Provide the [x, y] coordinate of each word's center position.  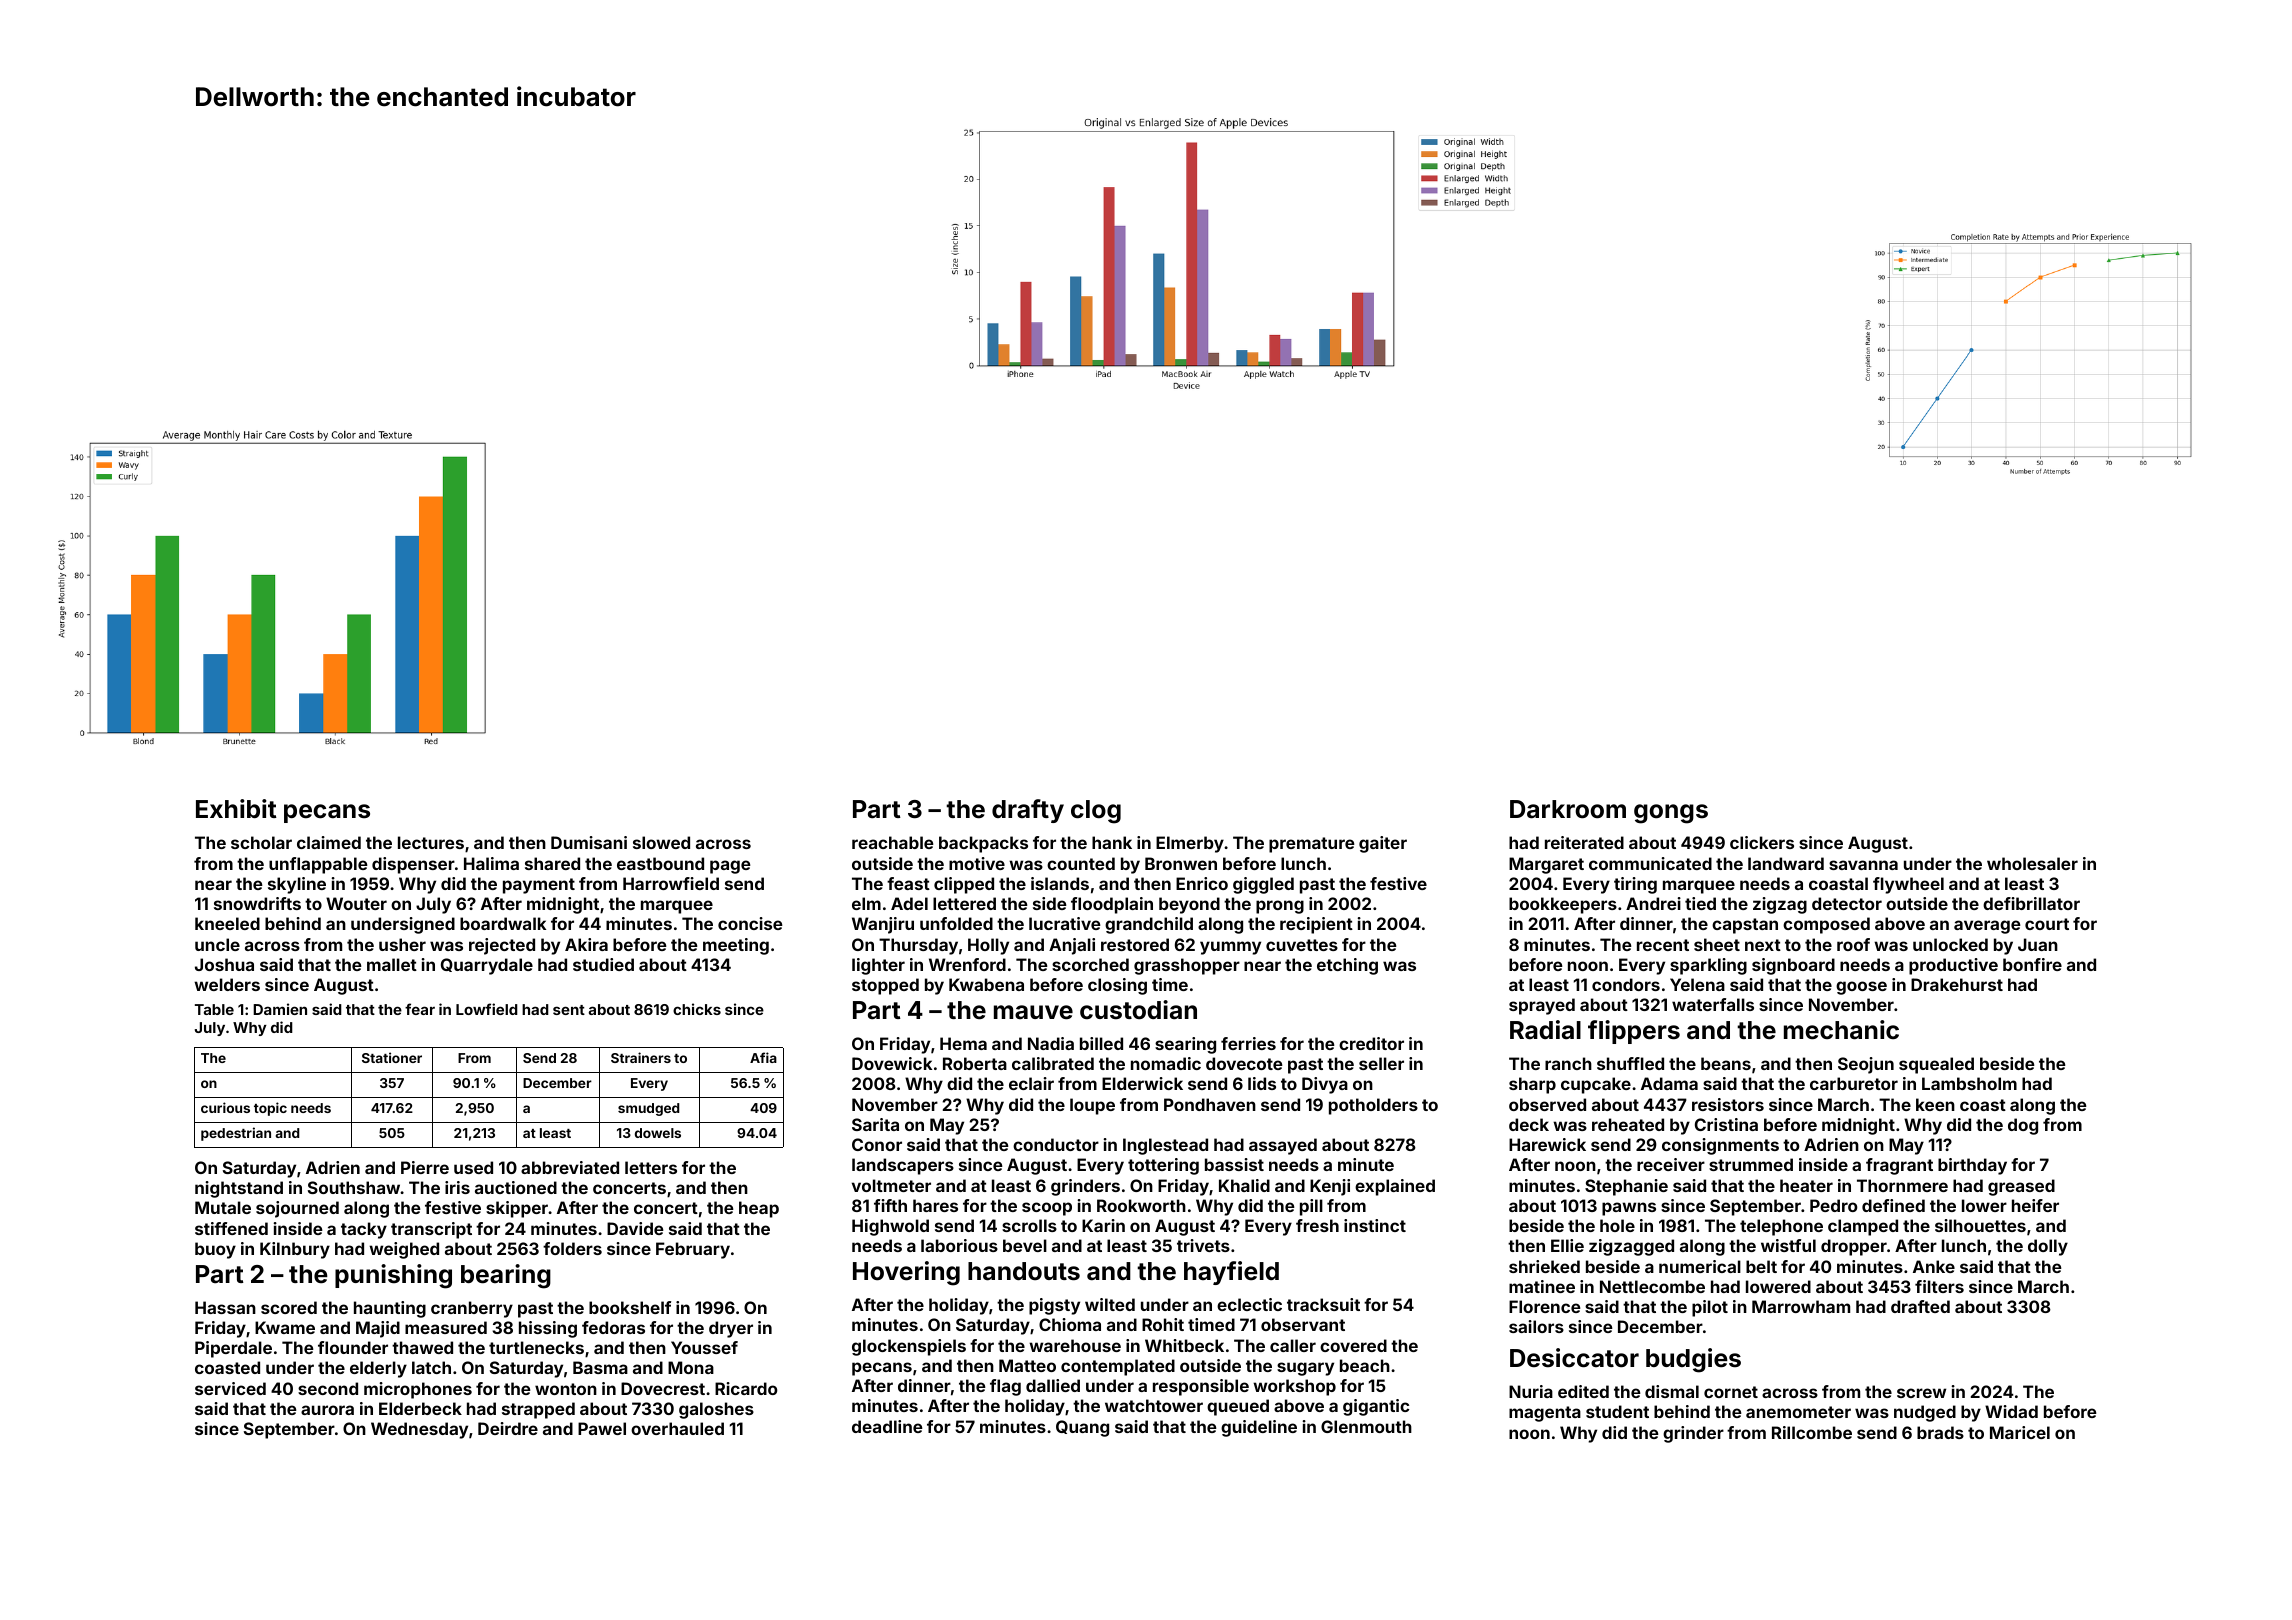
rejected [502, 946]
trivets [1203, 1245]
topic [270, 1109]
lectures [431, 842]
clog [1096, 812]
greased [2021, 1187]
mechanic [1841, 1030]
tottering [1163, 1166]
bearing [506, 1276]
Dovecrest [663, 1388]
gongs [1671, 814]
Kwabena [986, 984]
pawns [1629, 1209]
